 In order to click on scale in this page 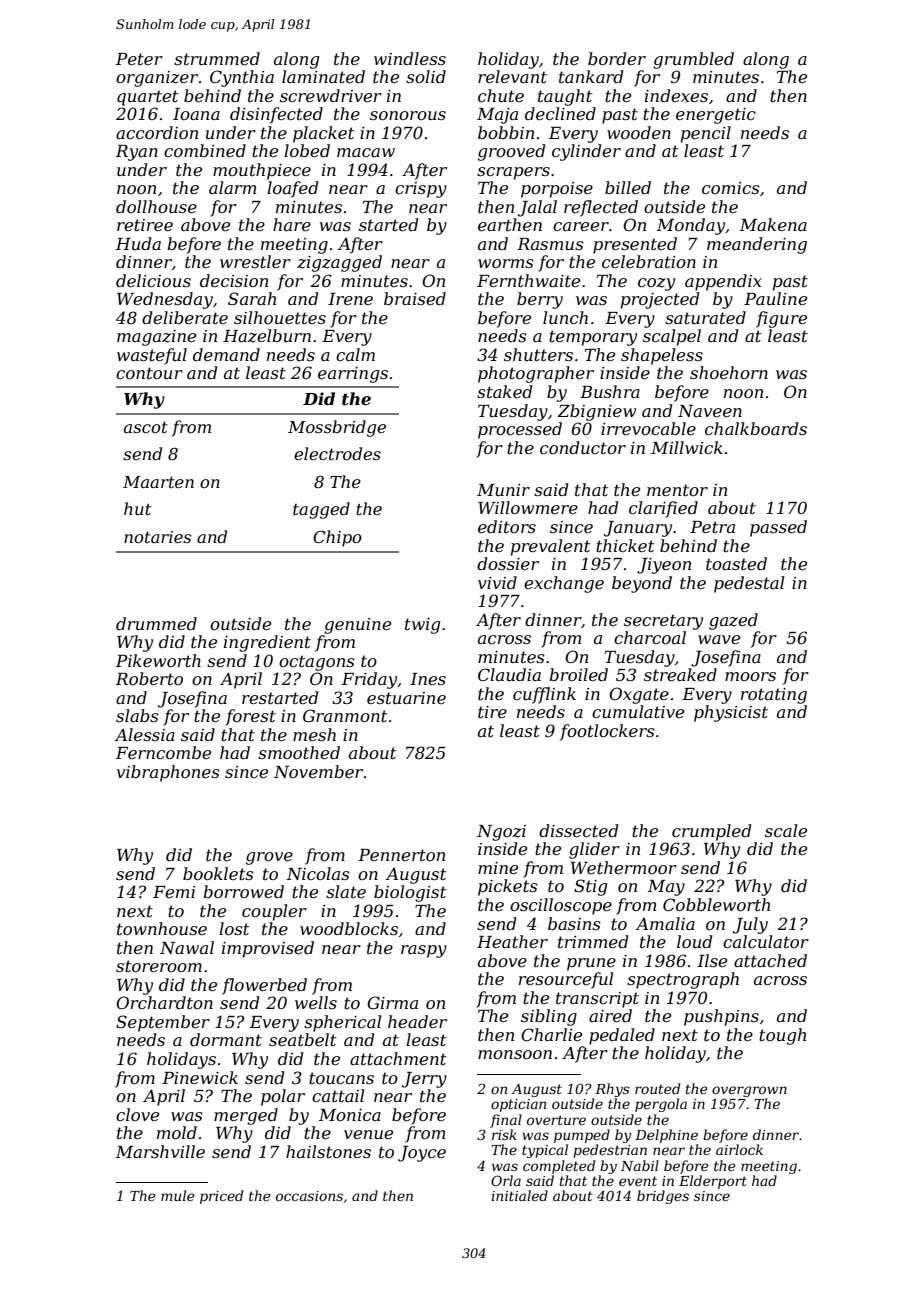, I will do `click(786, 830)`.
